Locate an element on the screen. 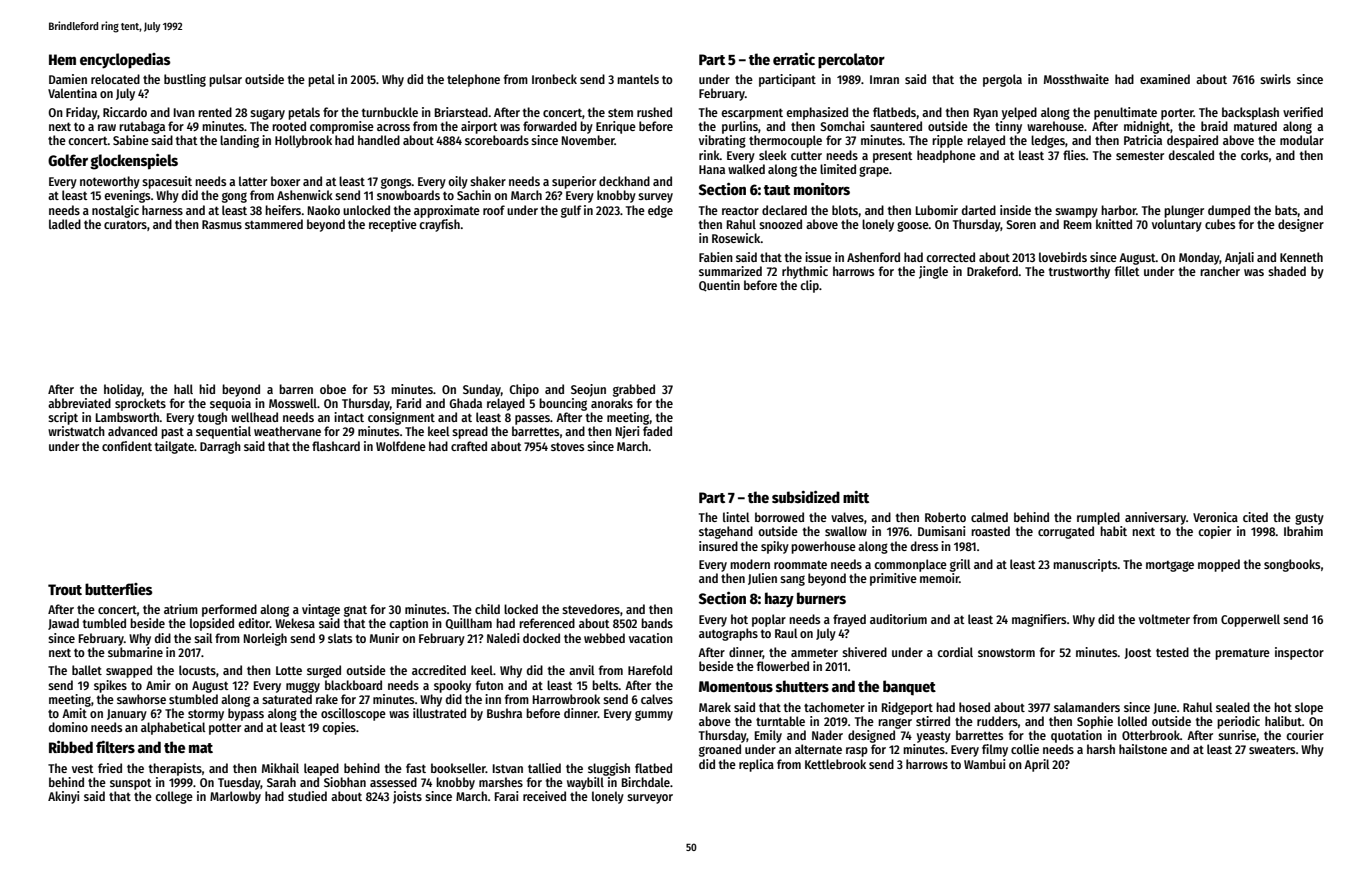 This screenshot has height=887, width=1372. harbor is located at coordinates (1118, 210).
